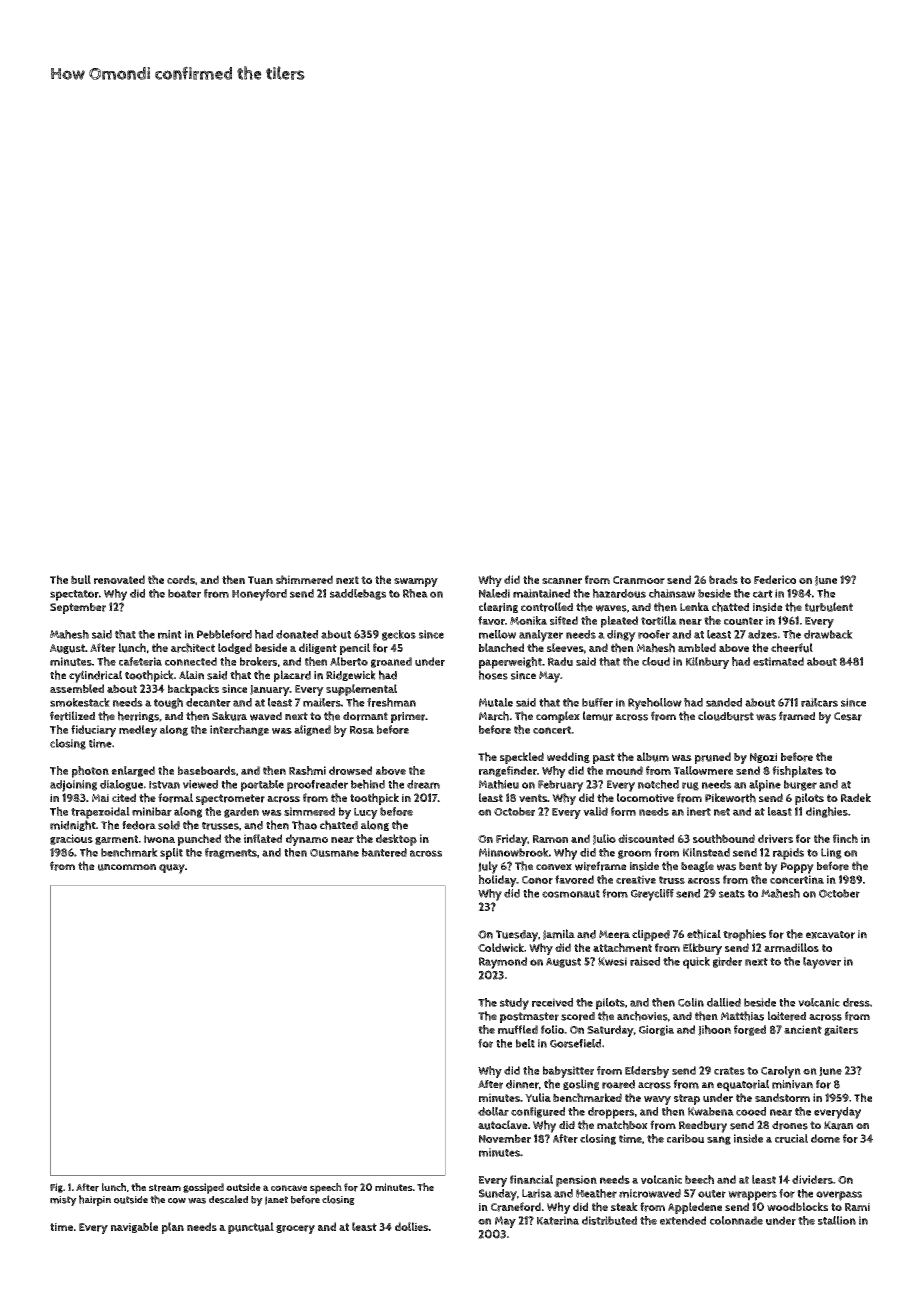 This image has width=924, height=1308. I want to click on controlled, so click(547, 607).
